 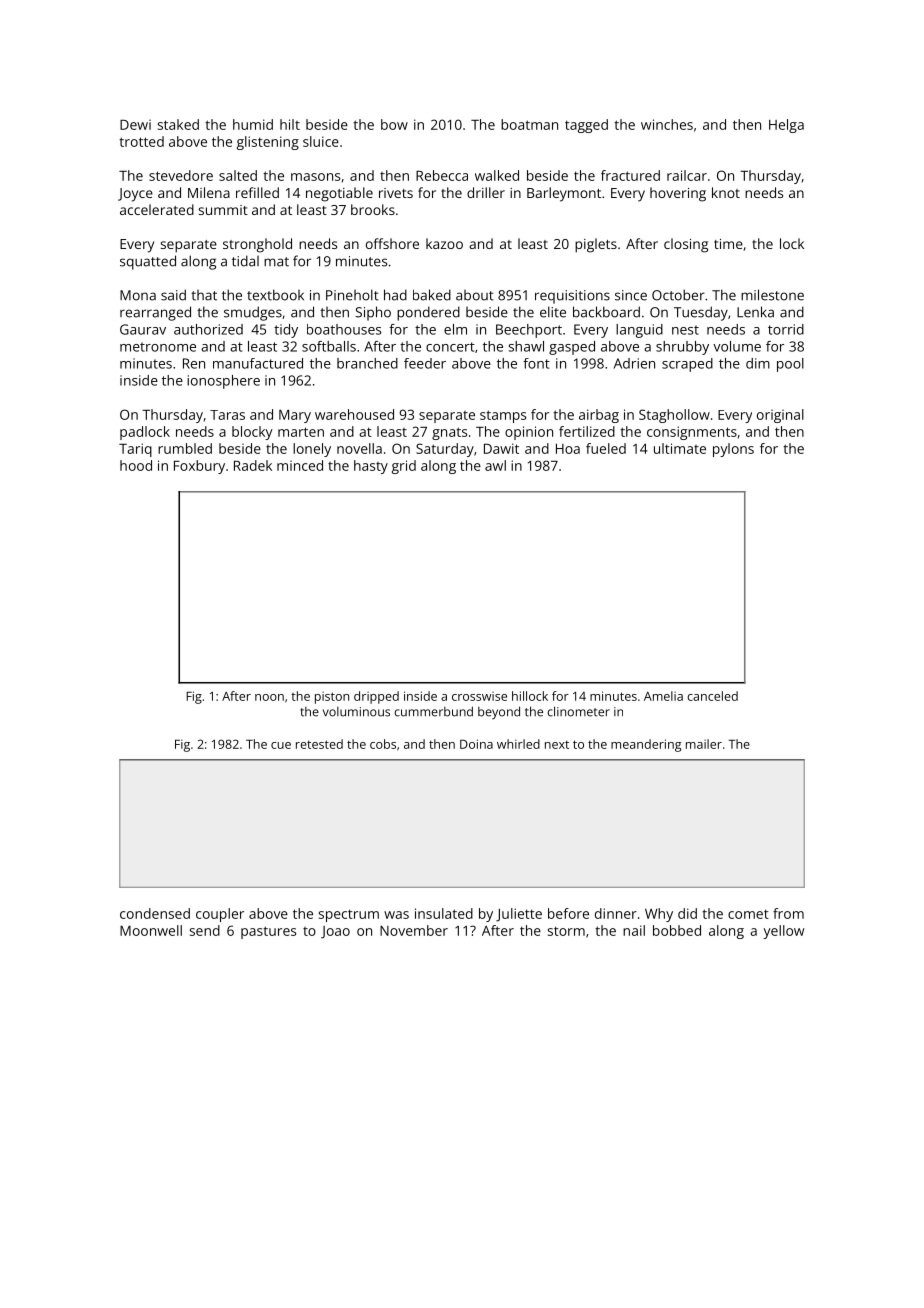 I want to click on Dewi, so click(x=135, y=125).
